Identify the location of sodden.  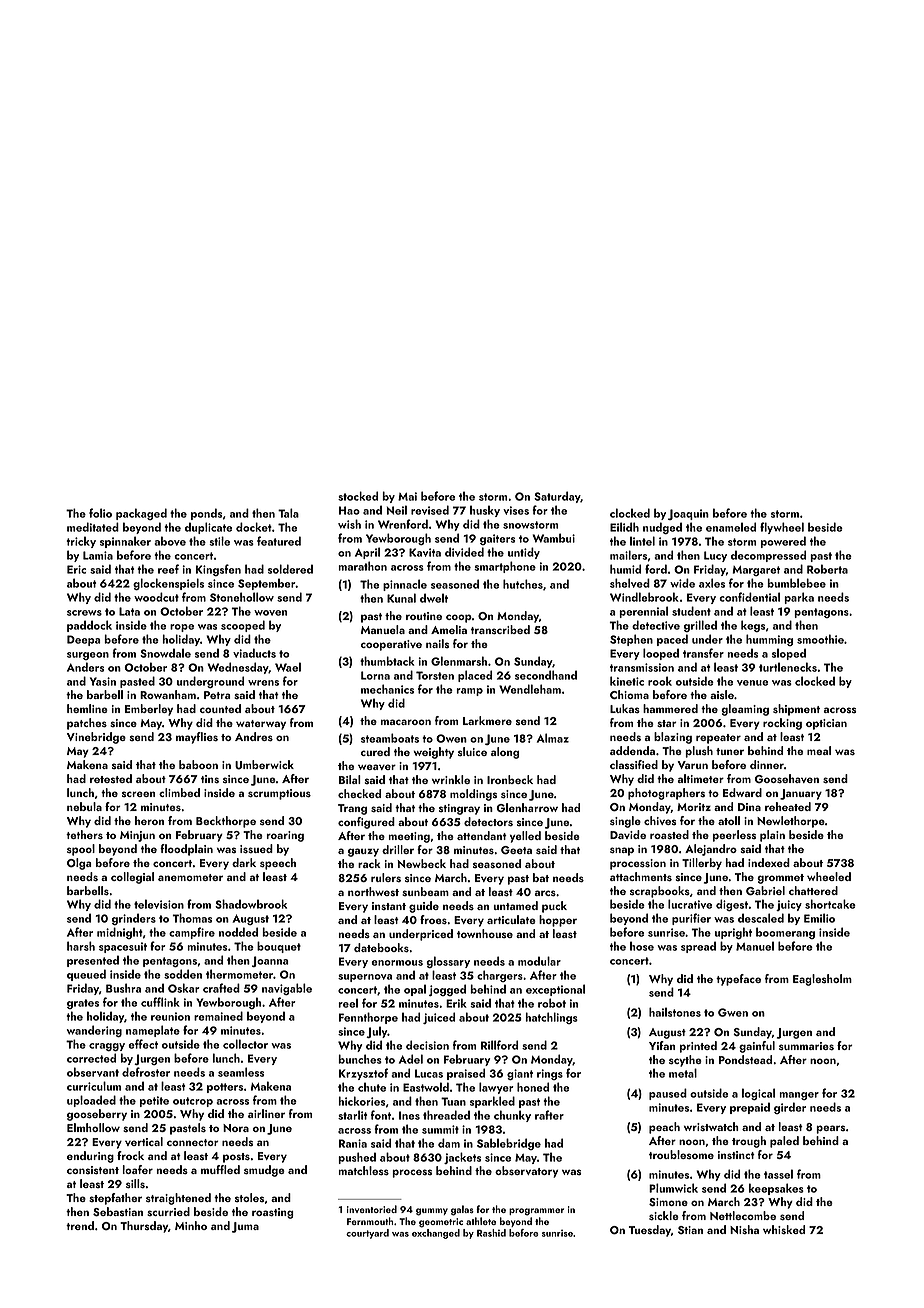
(183, 974).
